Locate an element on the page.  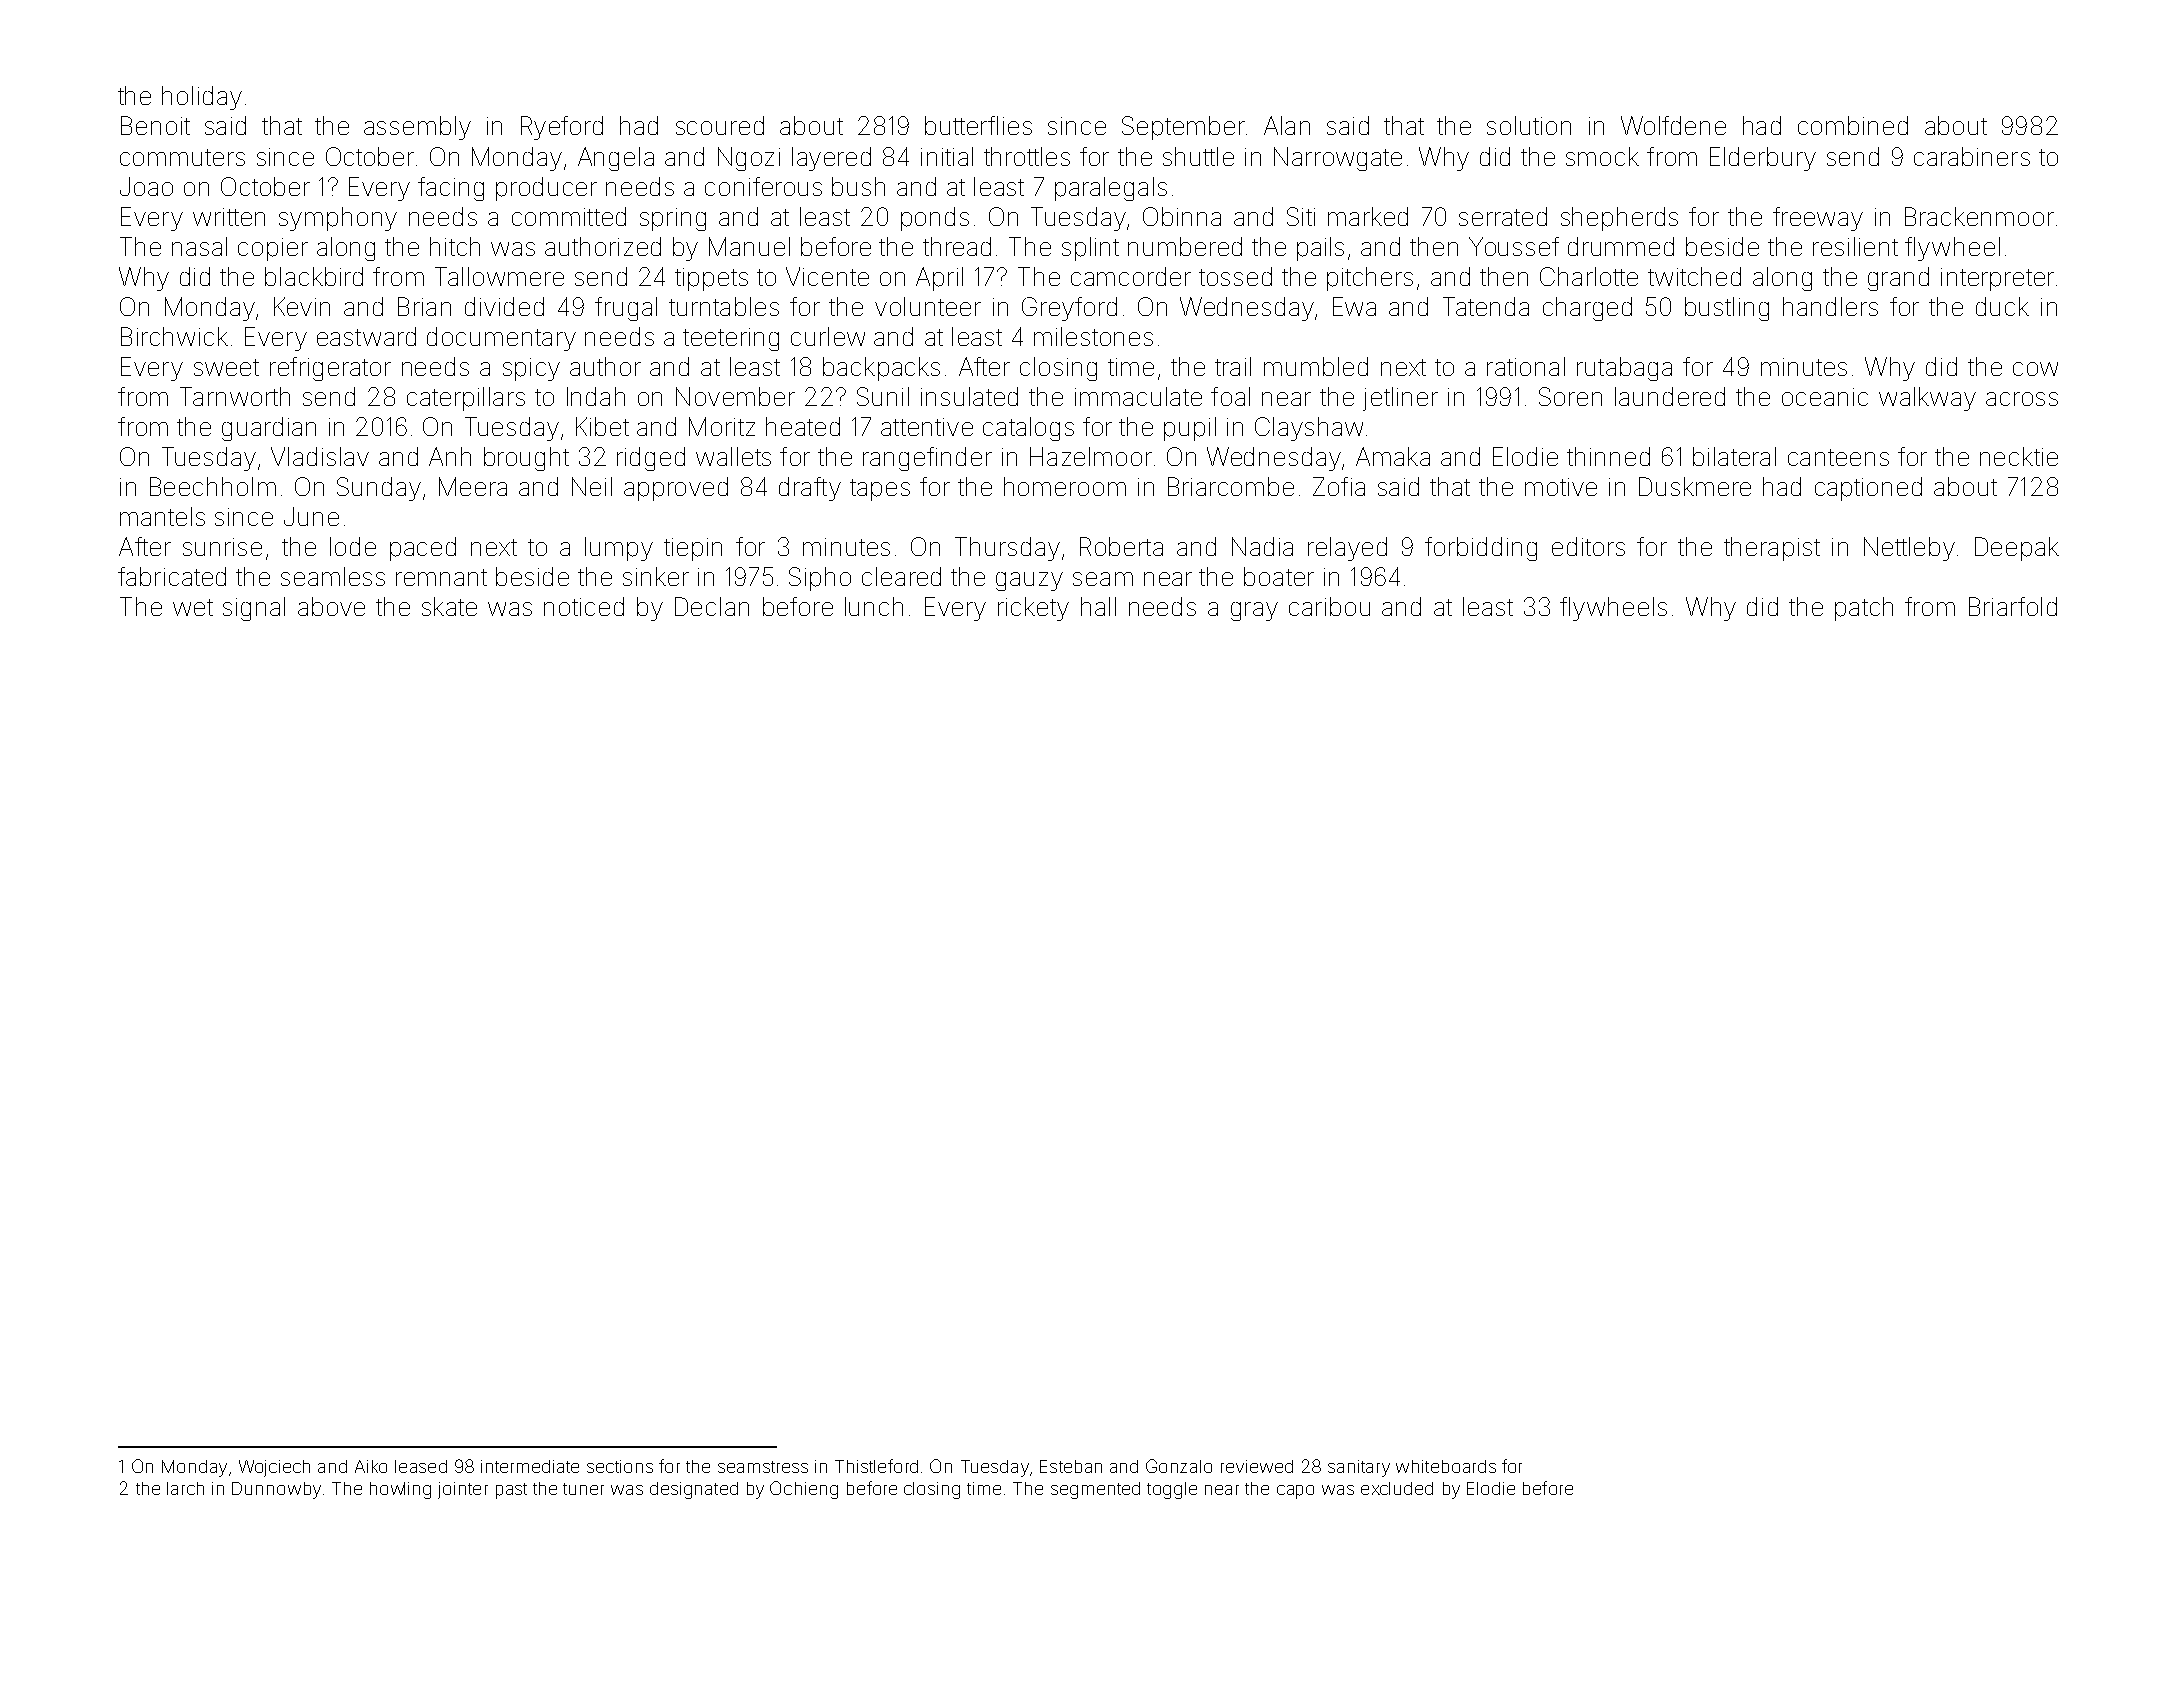
solution is located at coordinates (1529, 125).
